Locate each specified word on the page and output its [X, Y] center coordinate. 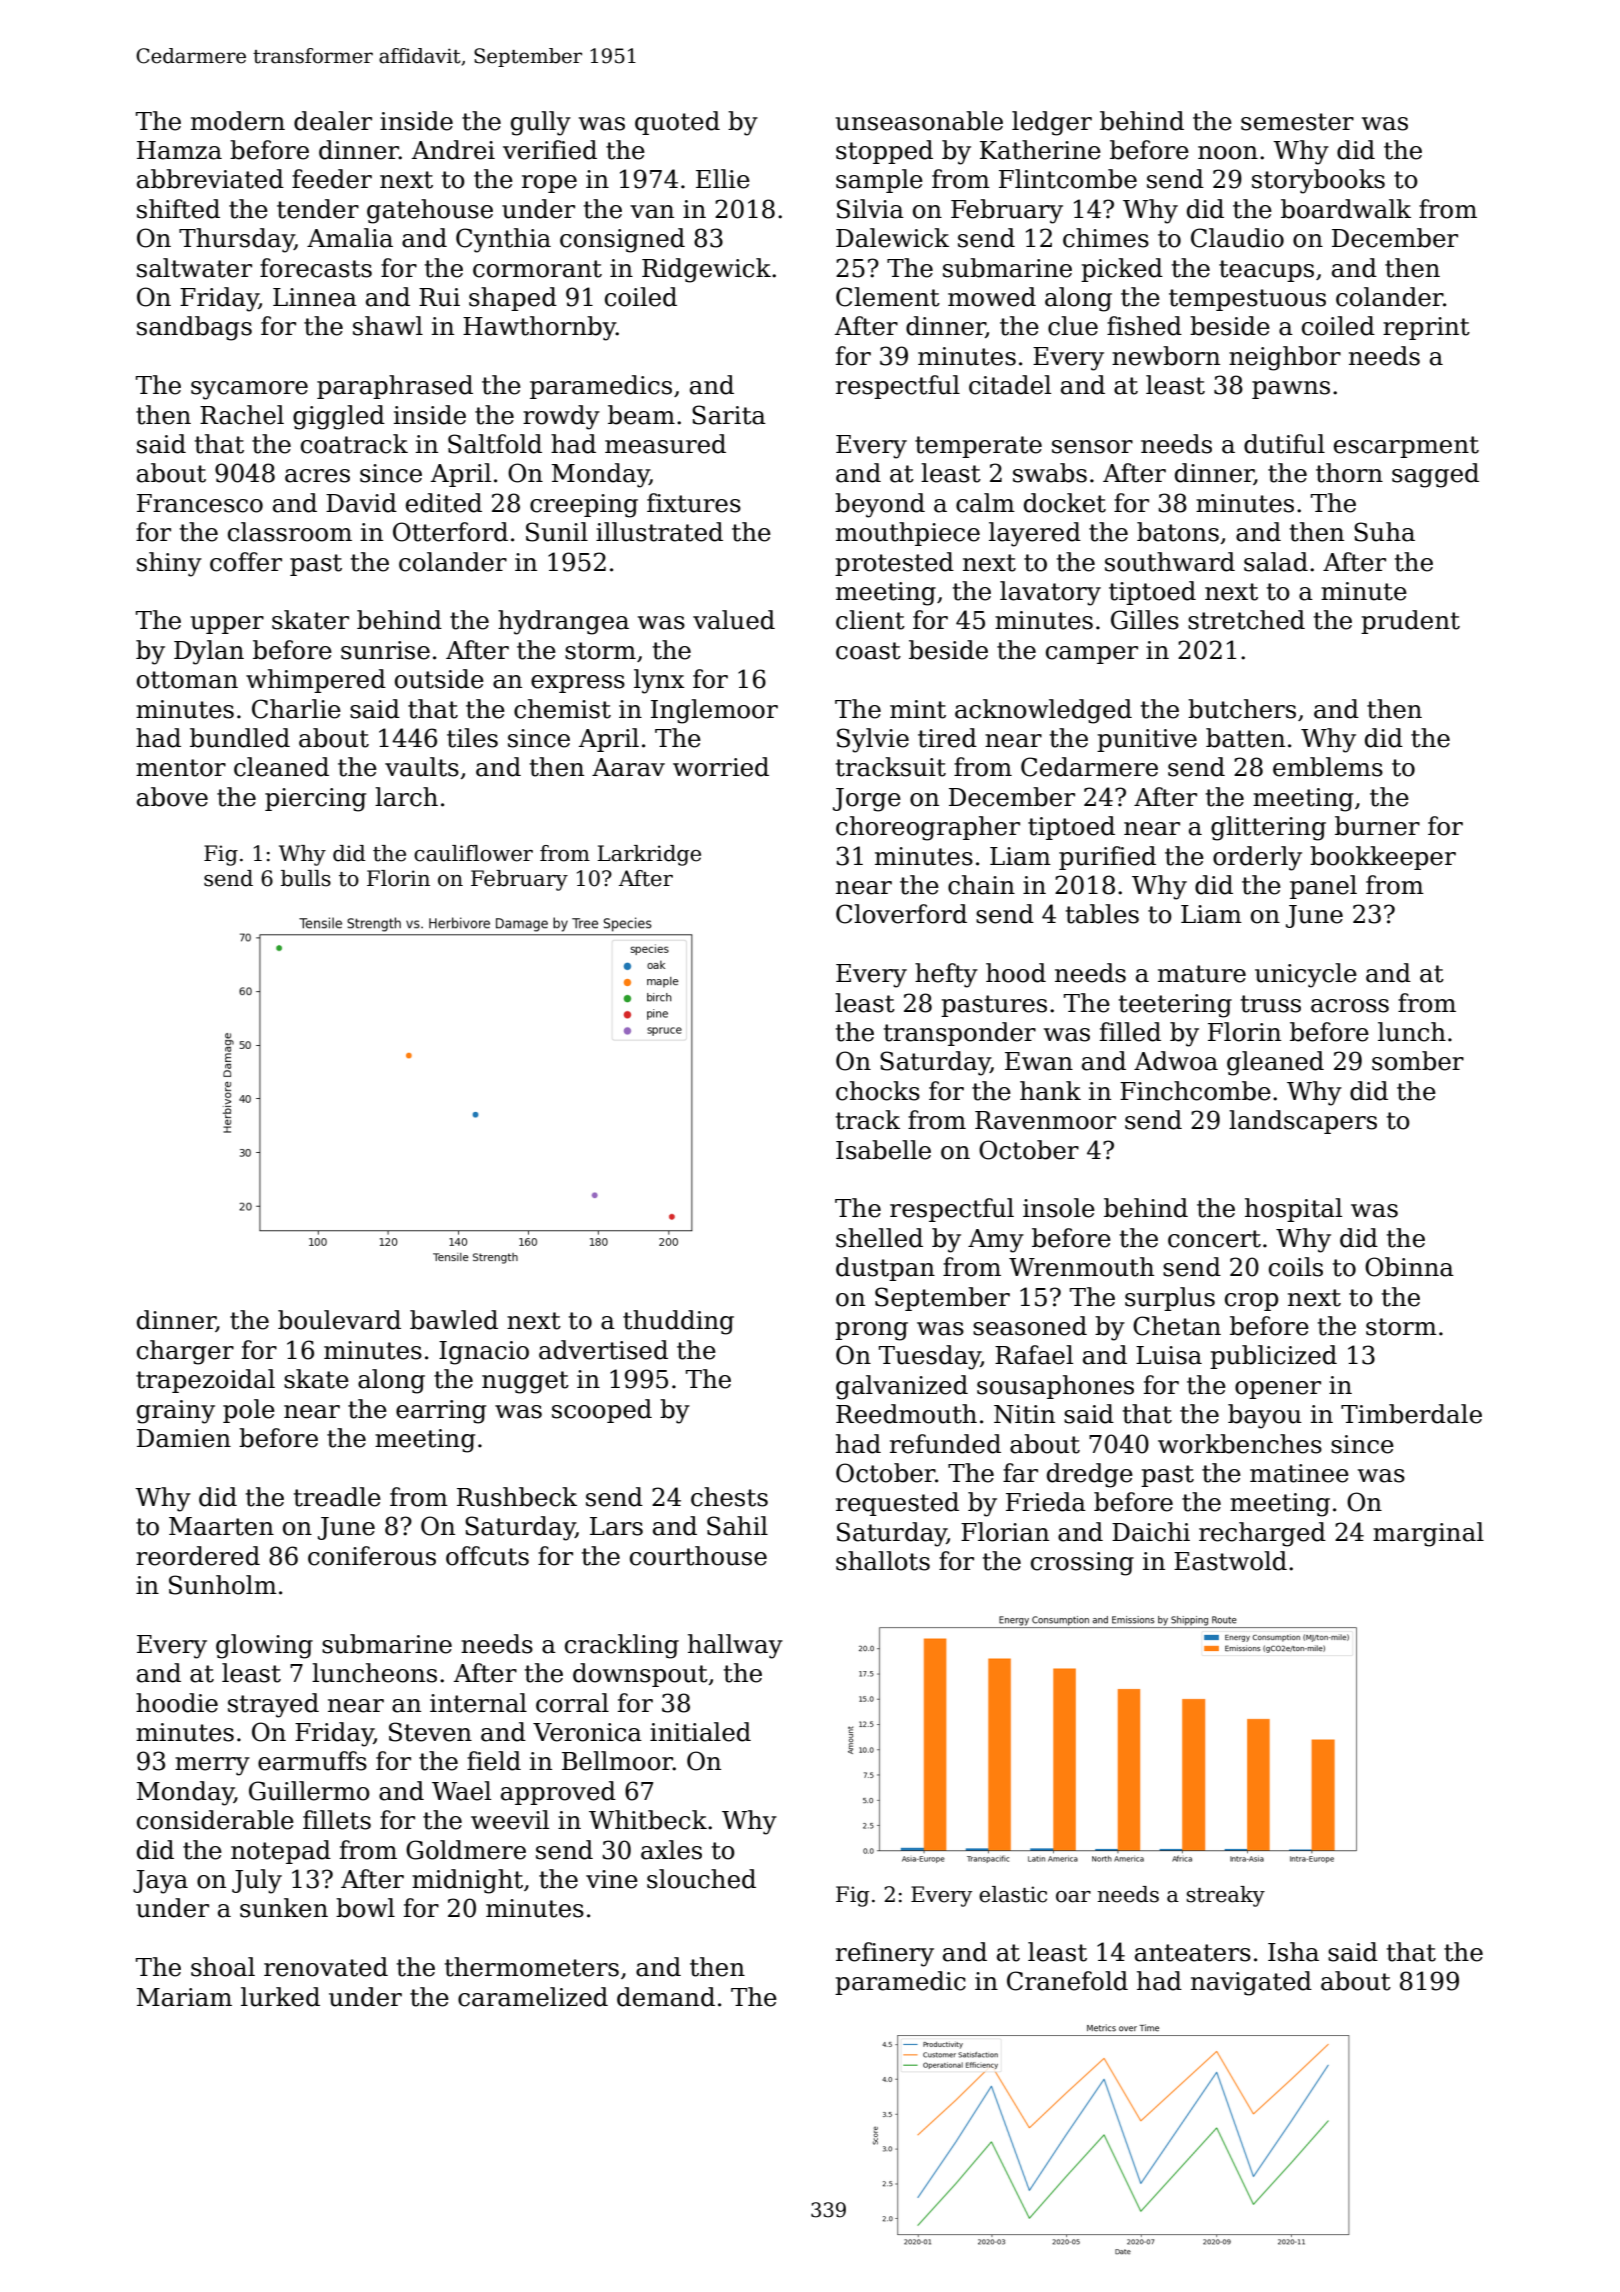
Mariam [184, 1997]
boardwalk [1346, 209]
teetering [1175, 1006]
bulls [306, 878]
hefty [946, 975]
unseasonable [919, 121]
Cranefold [1067, 1981]
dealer [333, 121]
